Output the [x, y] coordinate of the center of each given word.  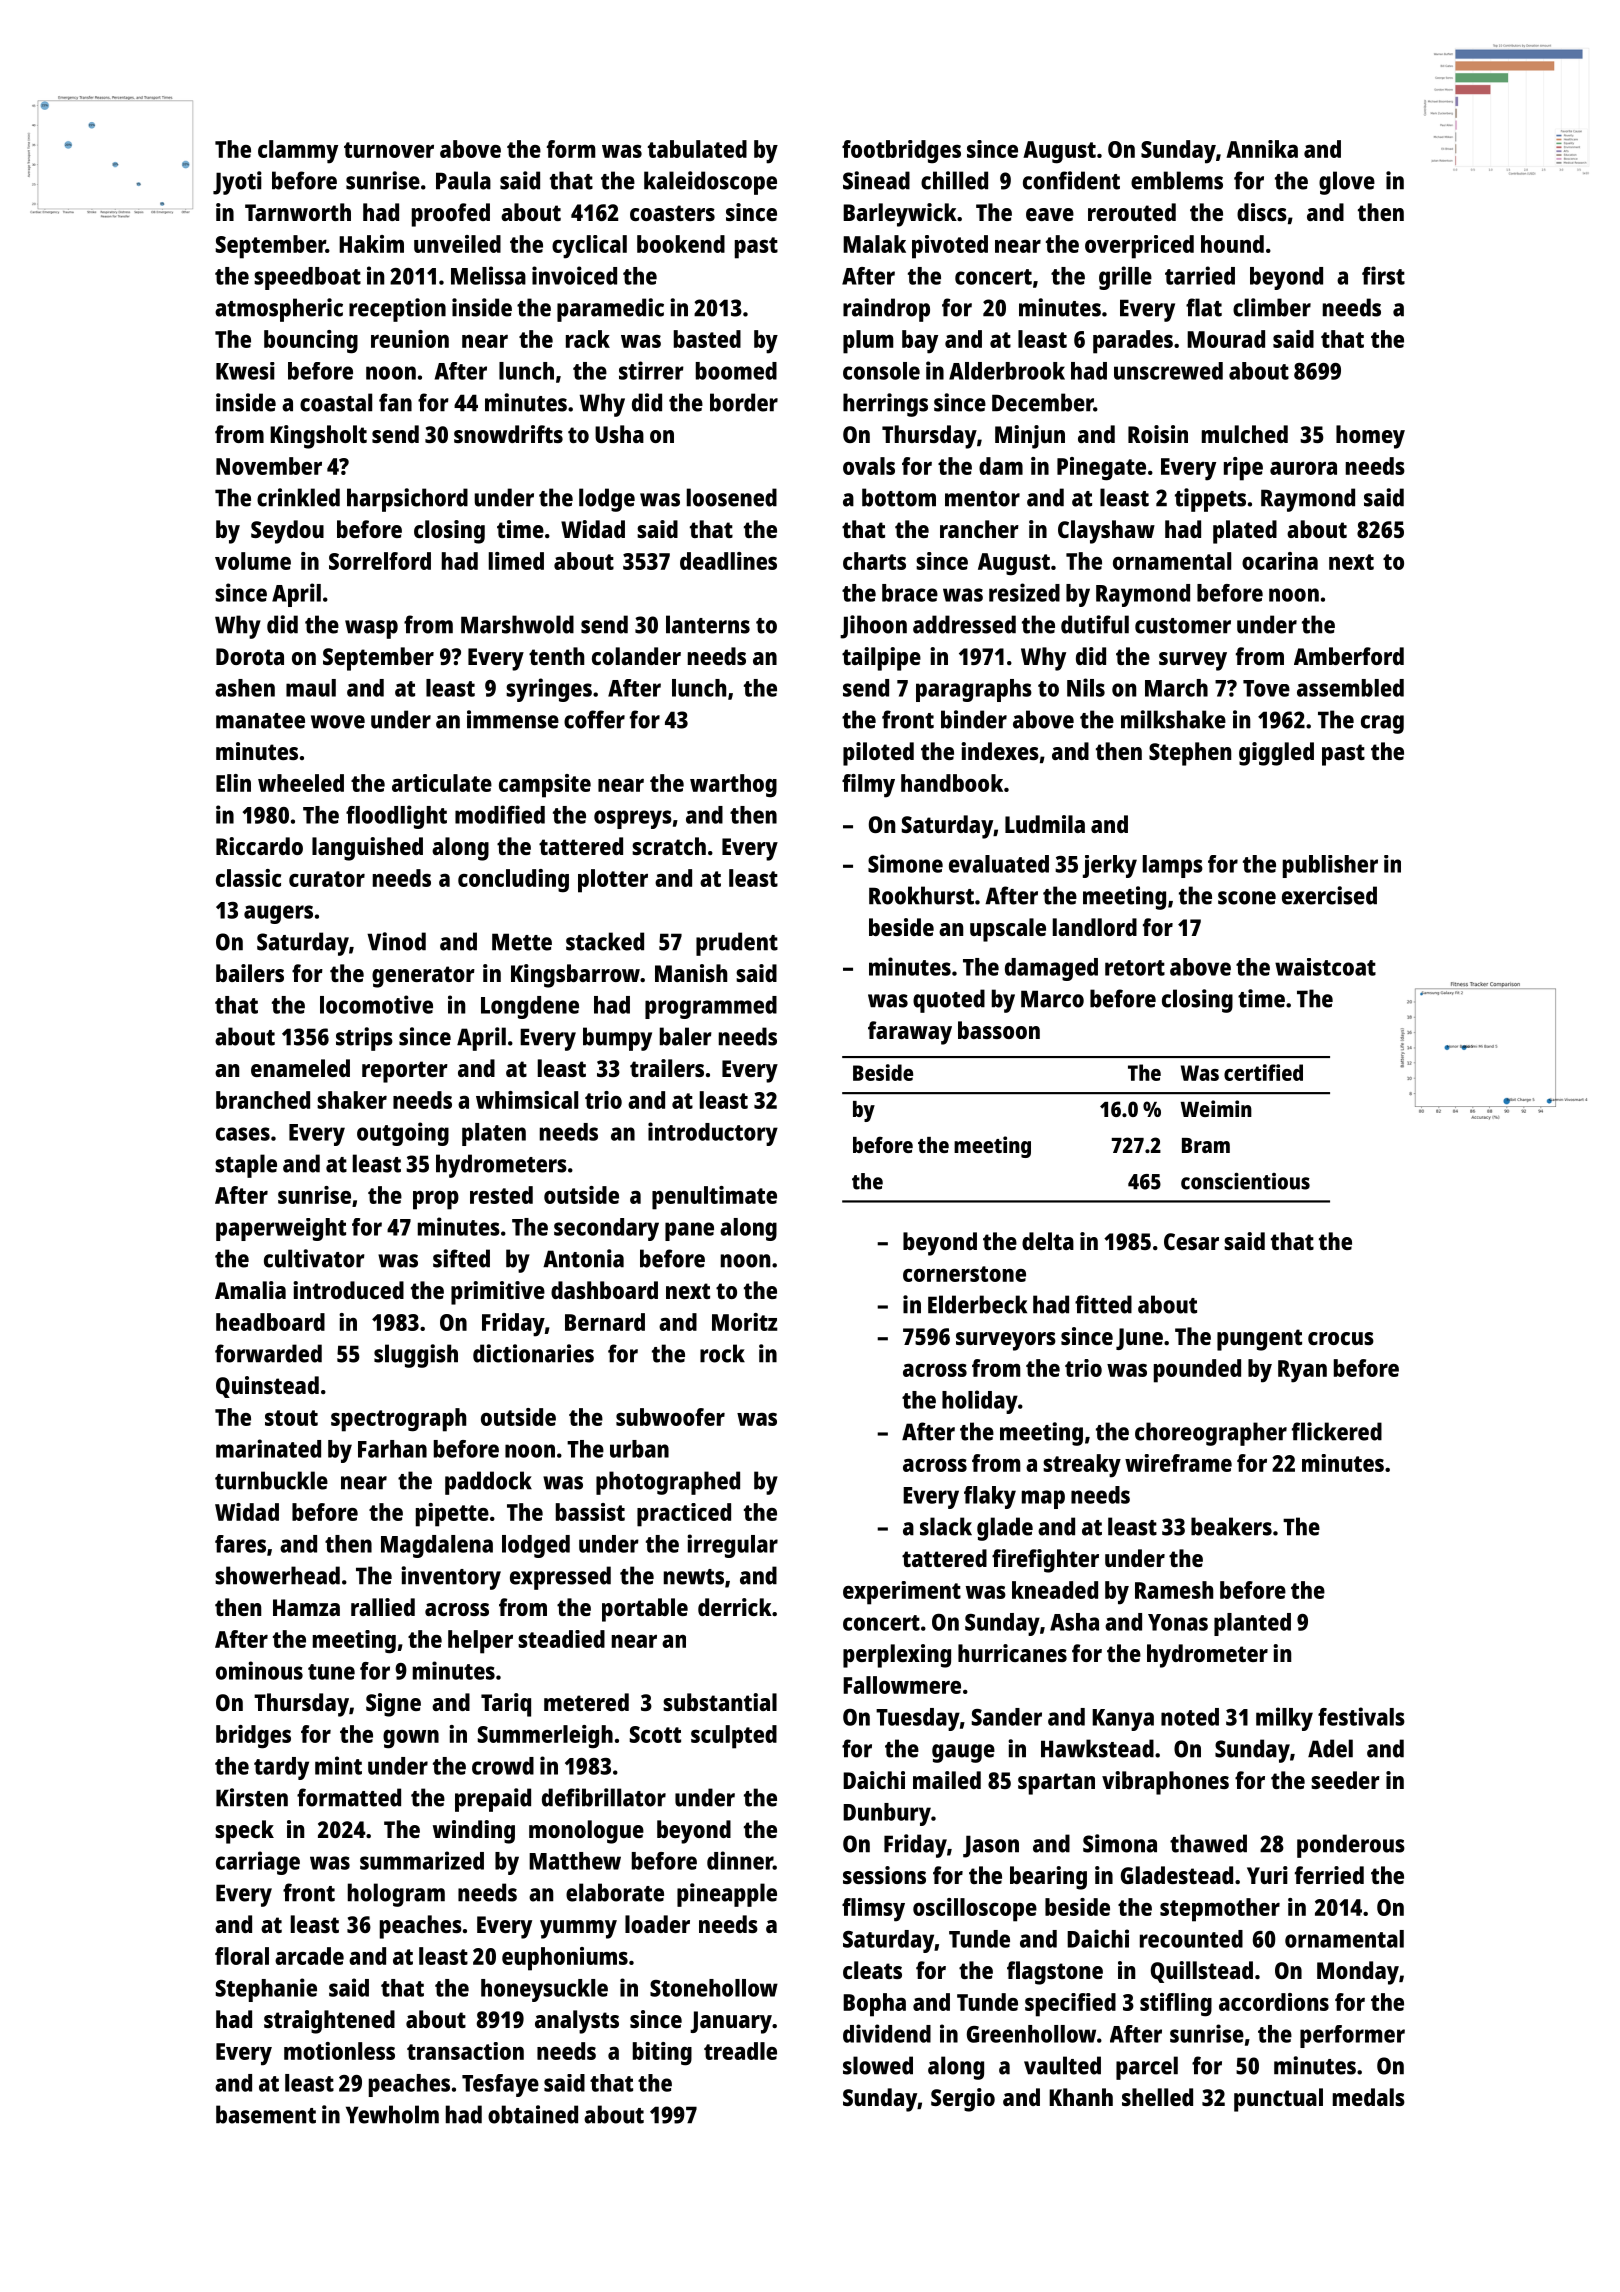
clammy [298, 152]
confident [1071, 180]
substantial [720, 1702]
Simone [905, 863]
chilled [954, 180]
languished [367, 849]
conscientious [1245, 1181]
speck [244, 1832]
